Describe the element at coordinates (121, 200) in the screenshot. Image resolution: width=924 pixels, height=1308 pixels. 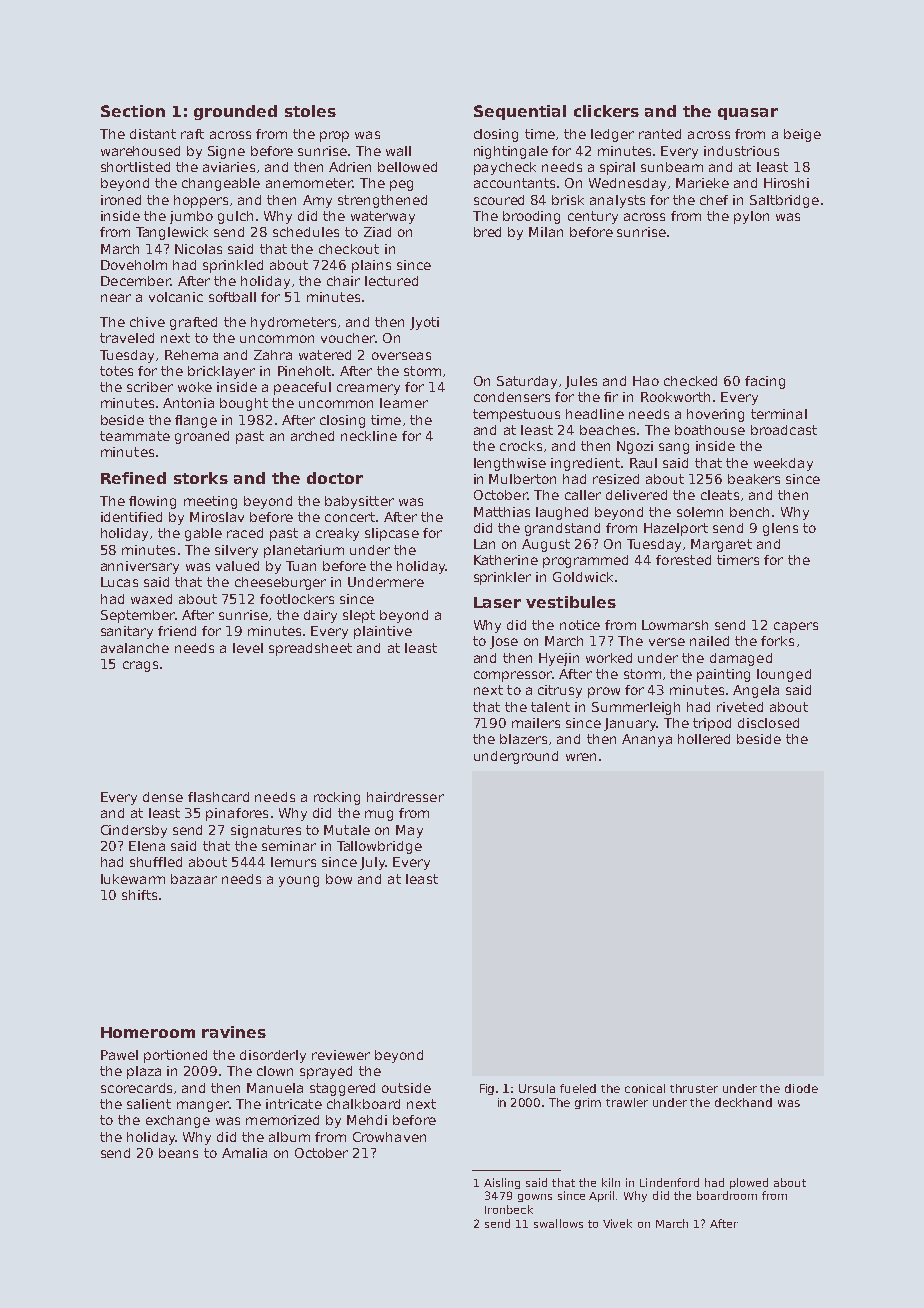
I see `ironed` at that location.
